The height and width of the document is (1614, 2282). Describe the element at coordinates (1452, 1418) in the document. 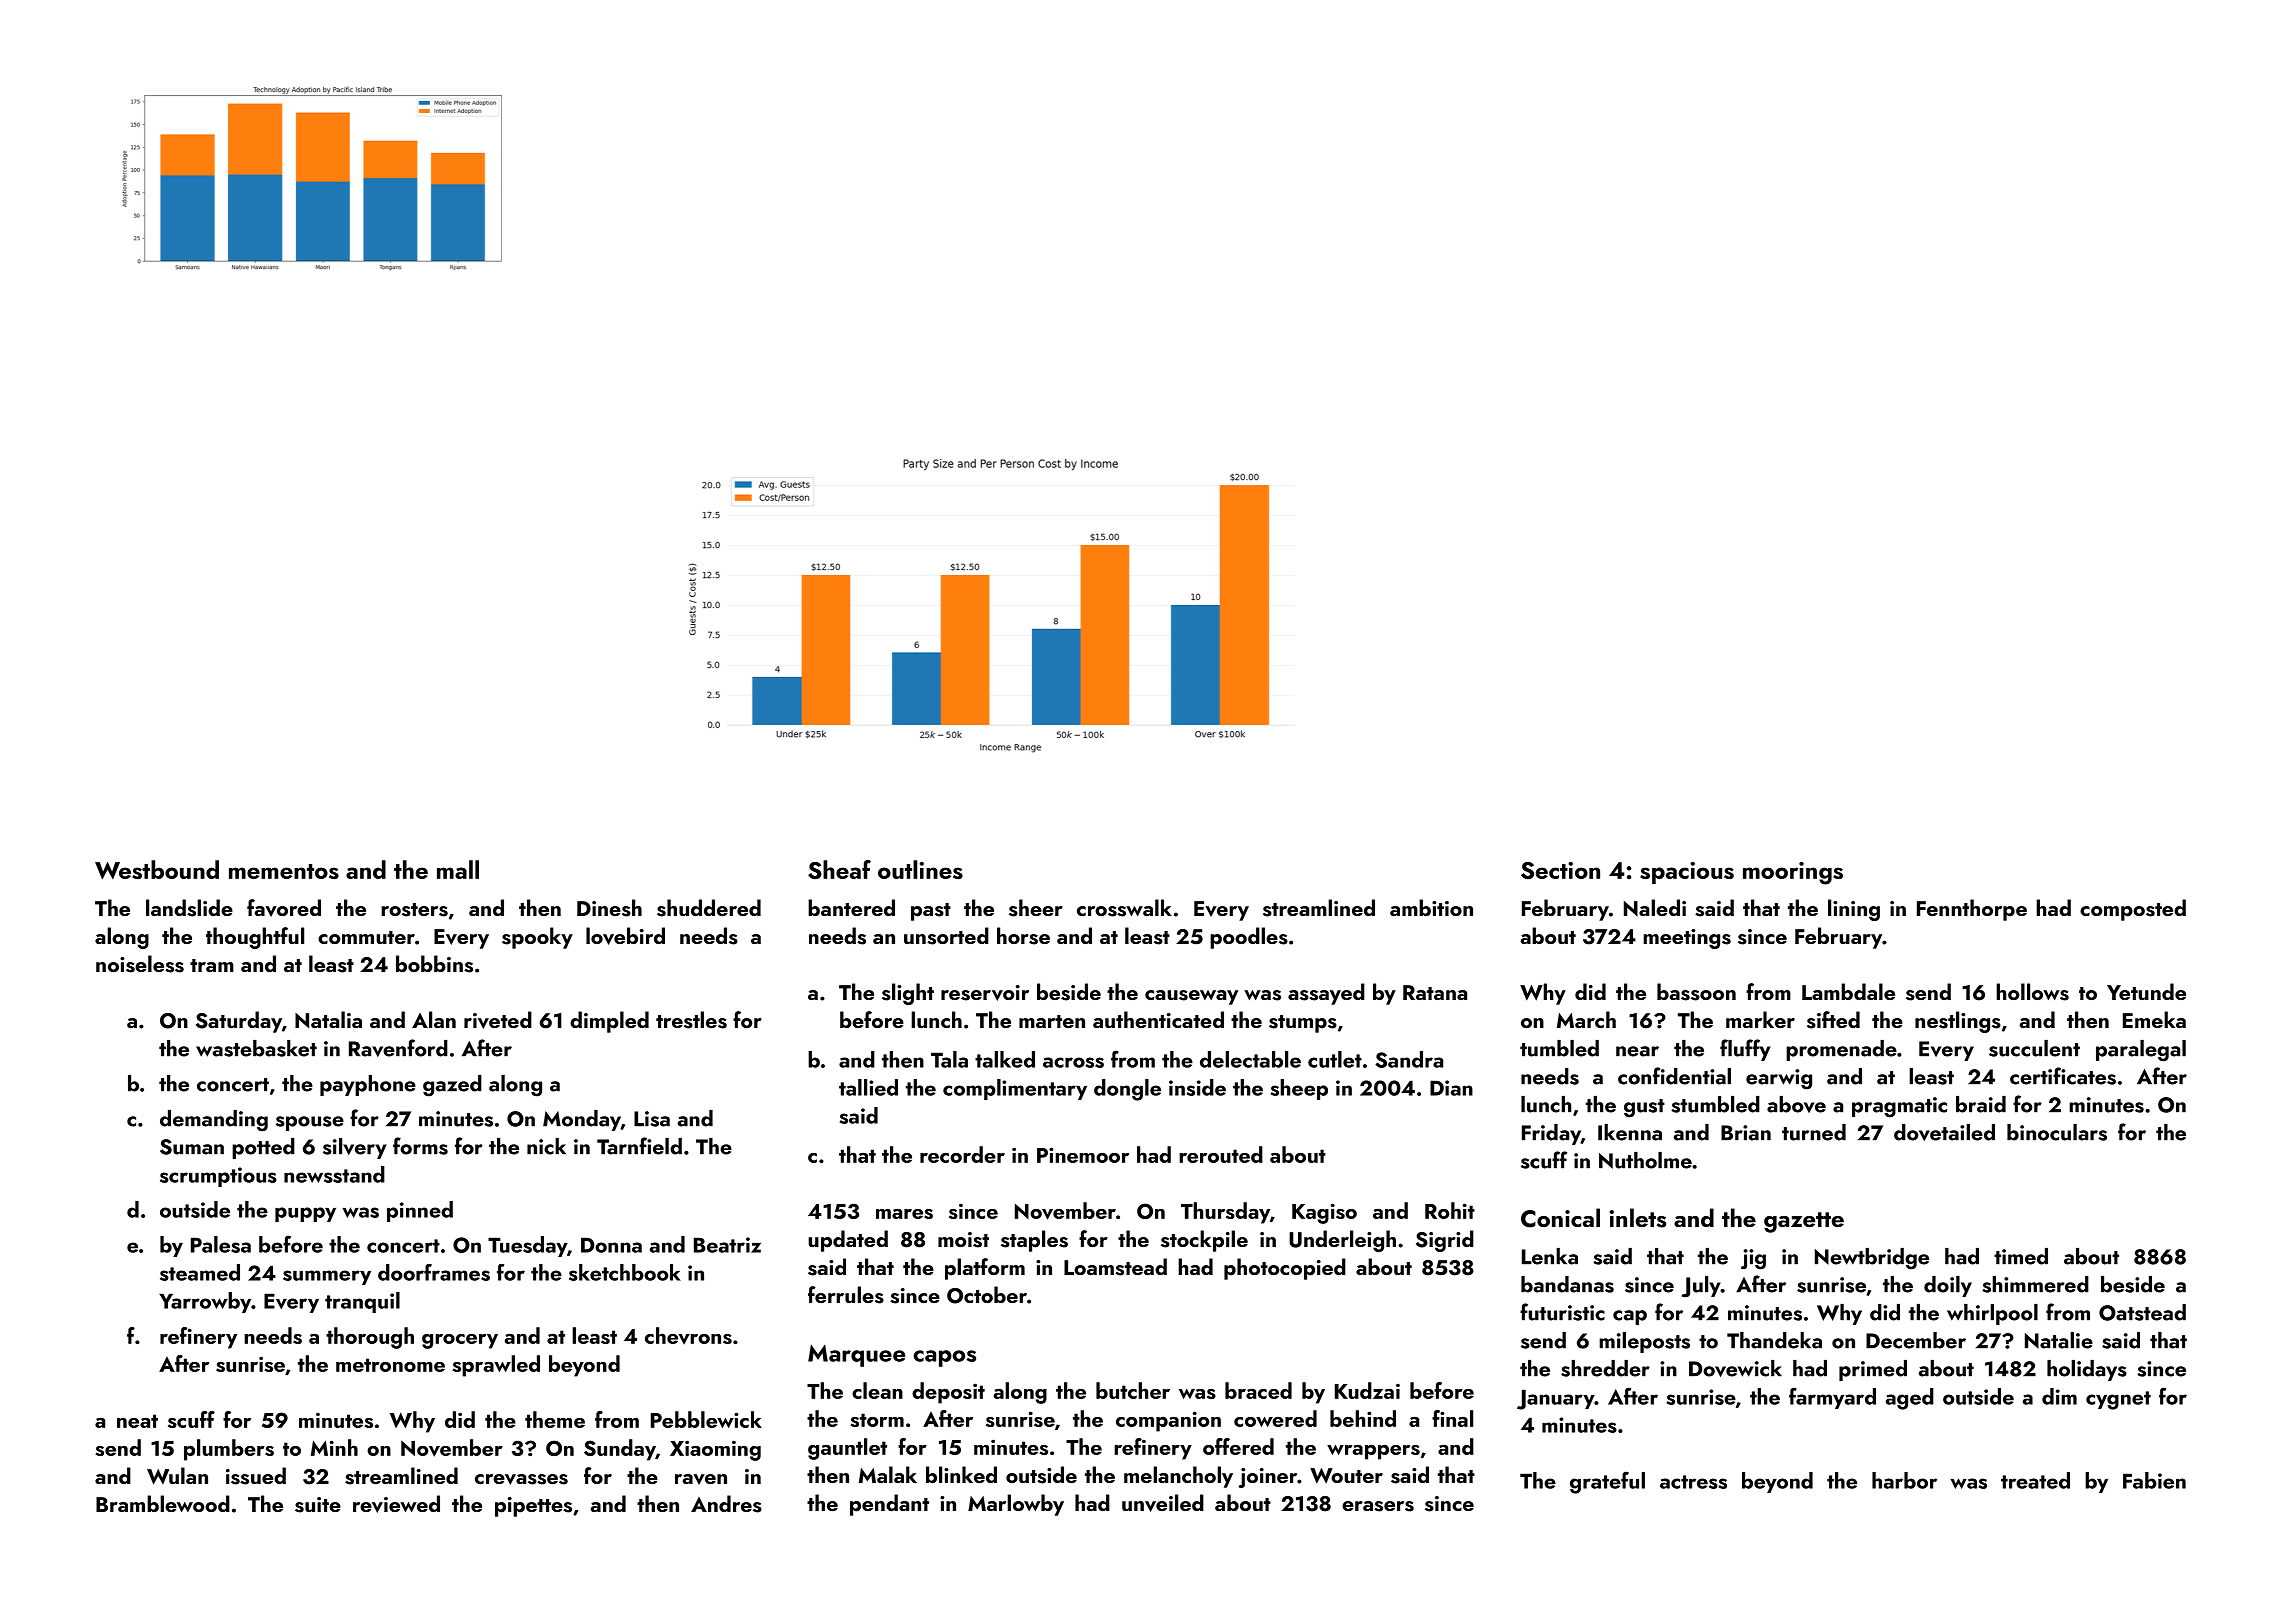

I see `final` at that location.
